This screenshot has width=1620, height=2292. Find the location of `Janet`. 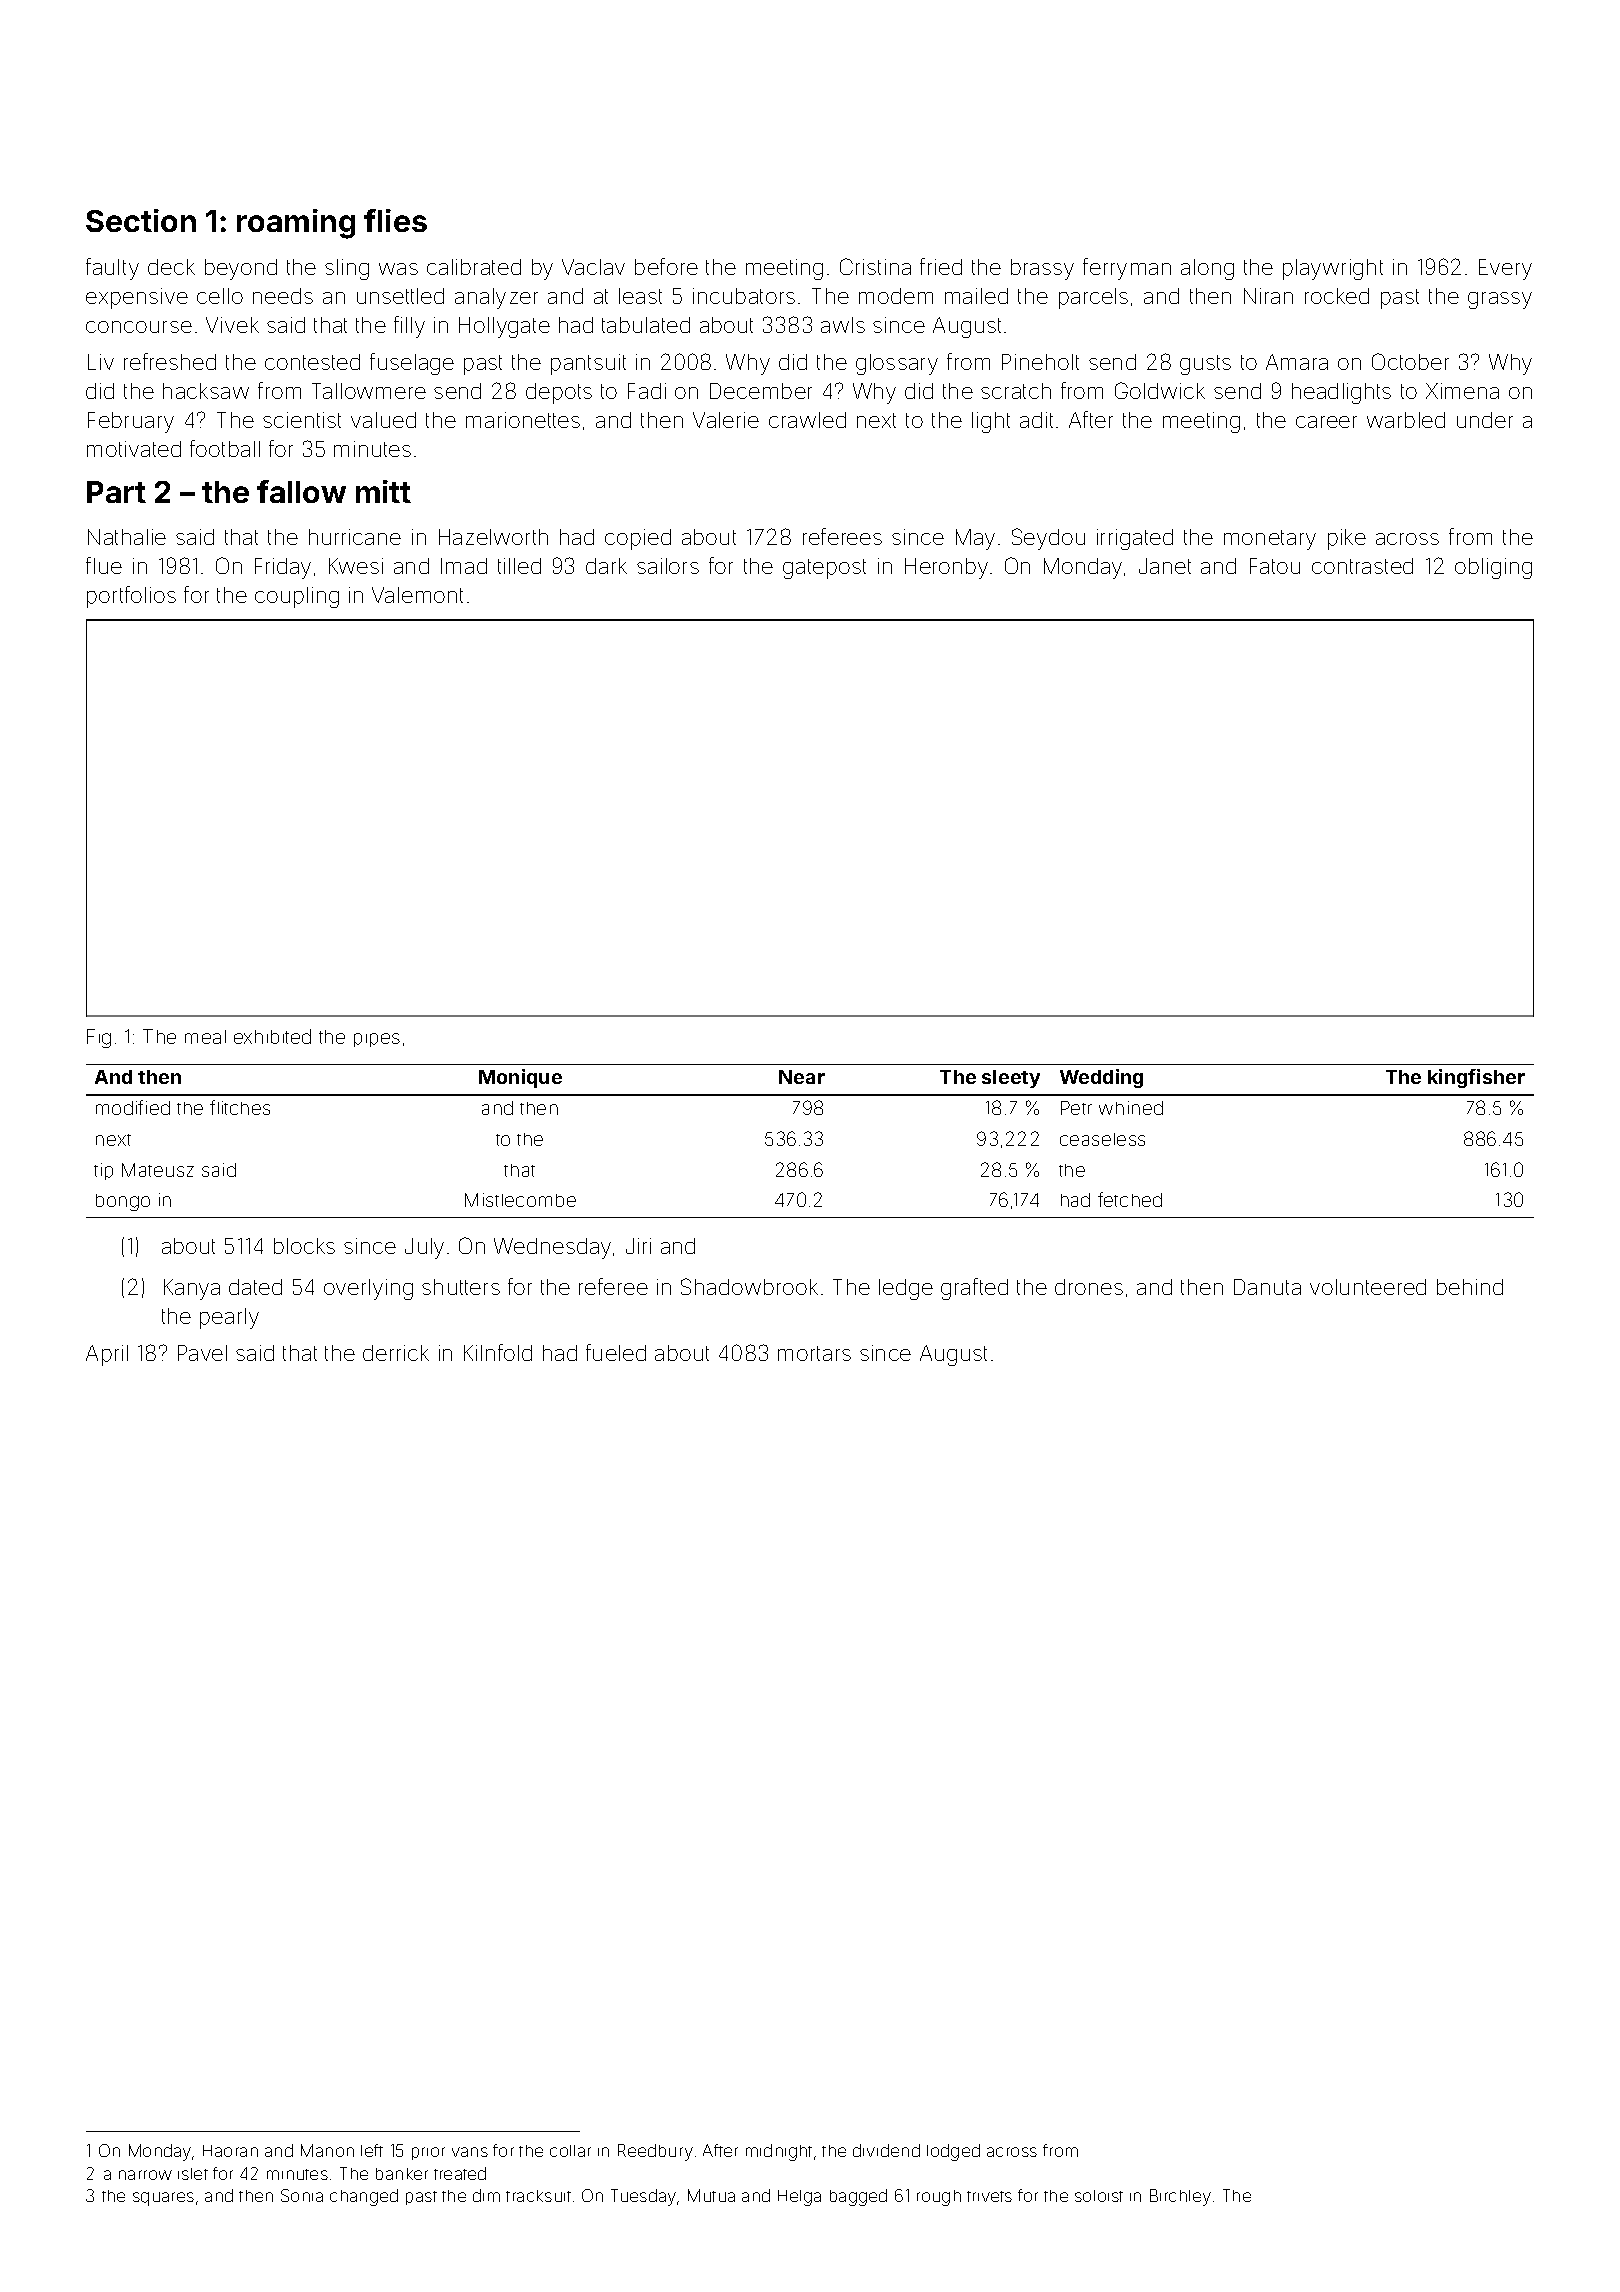

Janet is located at coordinates (1165, 566).
